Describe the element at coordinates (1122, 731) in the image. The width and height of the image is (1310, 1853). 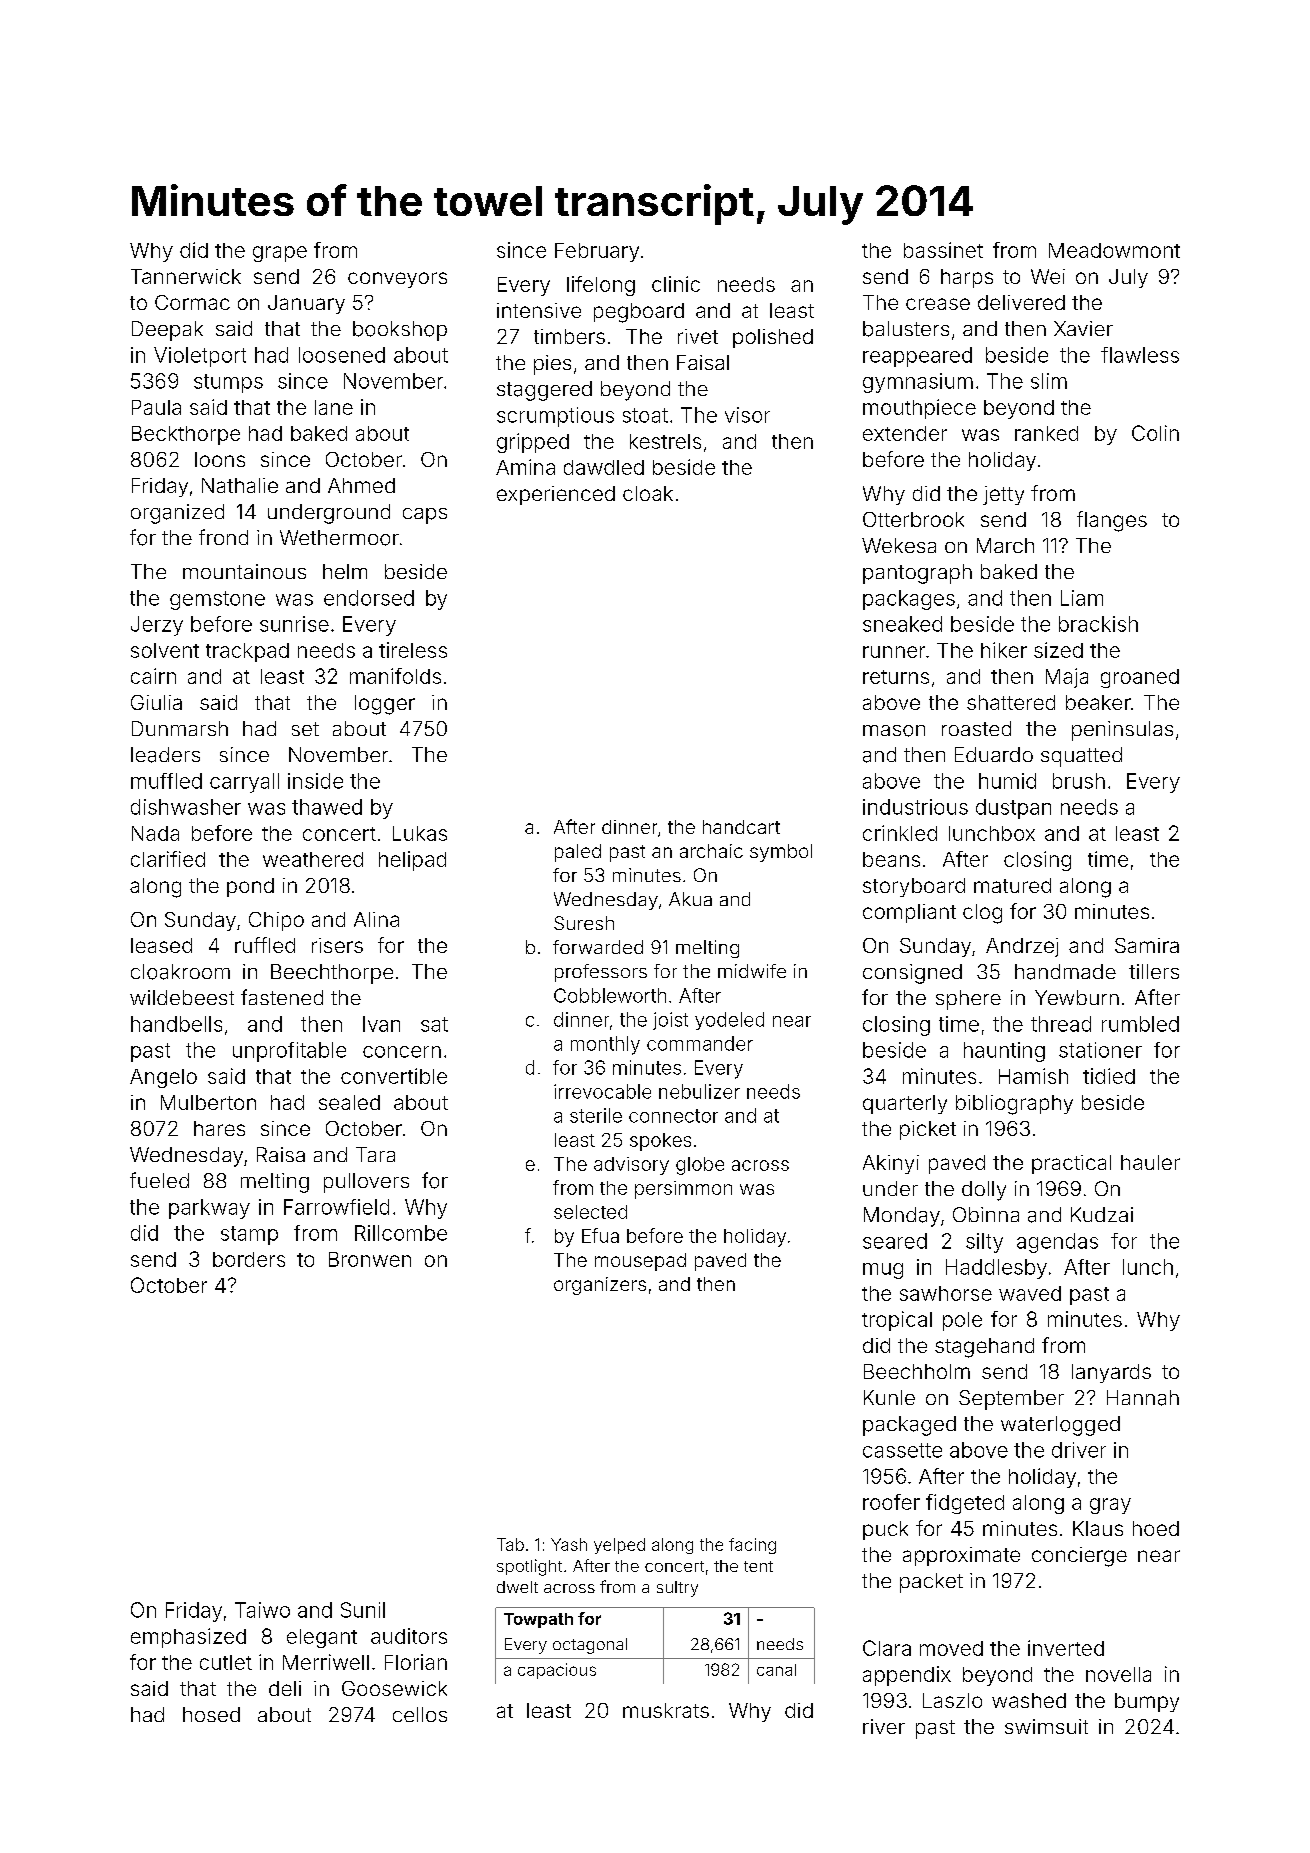
I see `peninsulas` at that location.
